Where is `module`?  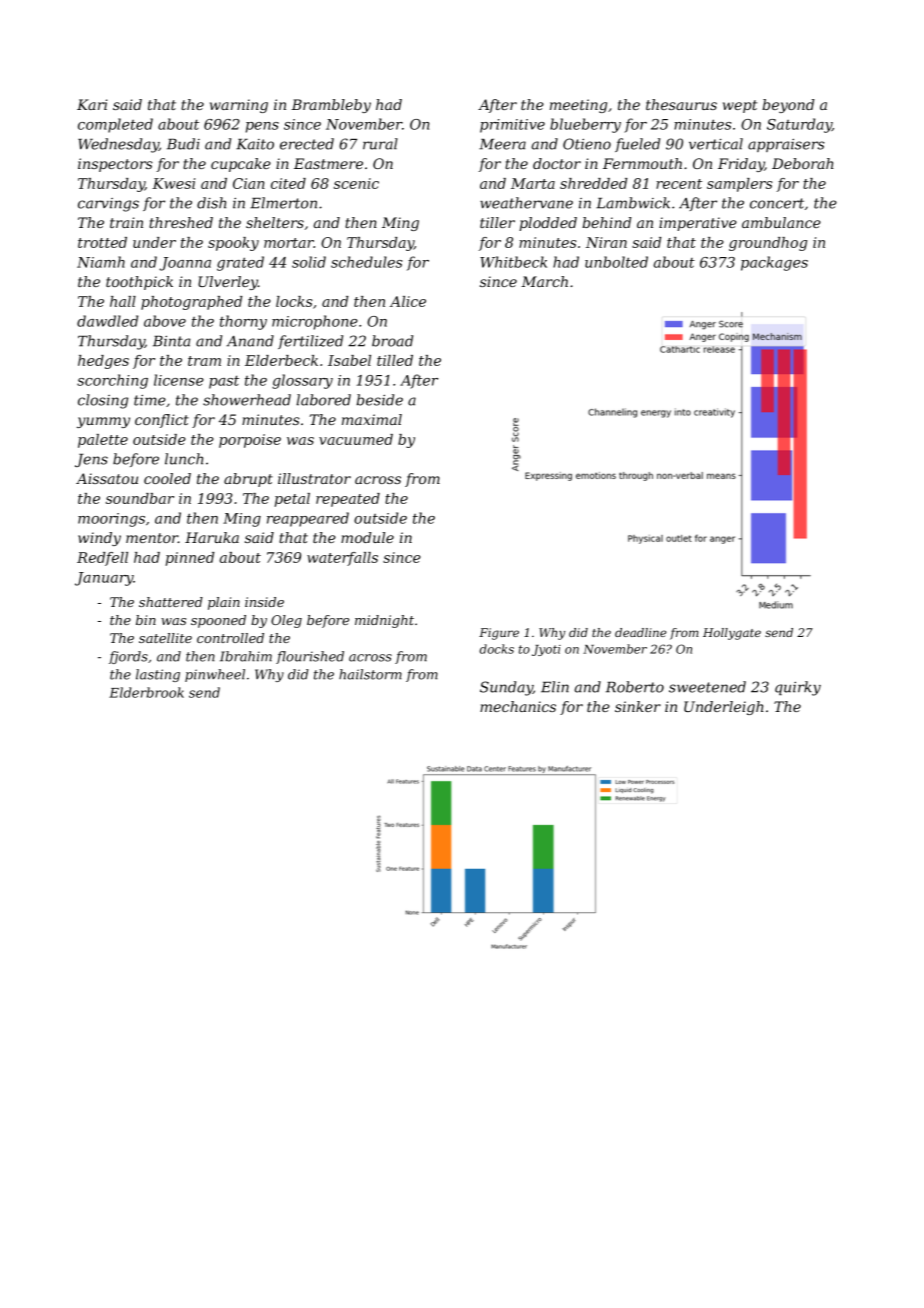
module is located at coordinates (367, 537).
